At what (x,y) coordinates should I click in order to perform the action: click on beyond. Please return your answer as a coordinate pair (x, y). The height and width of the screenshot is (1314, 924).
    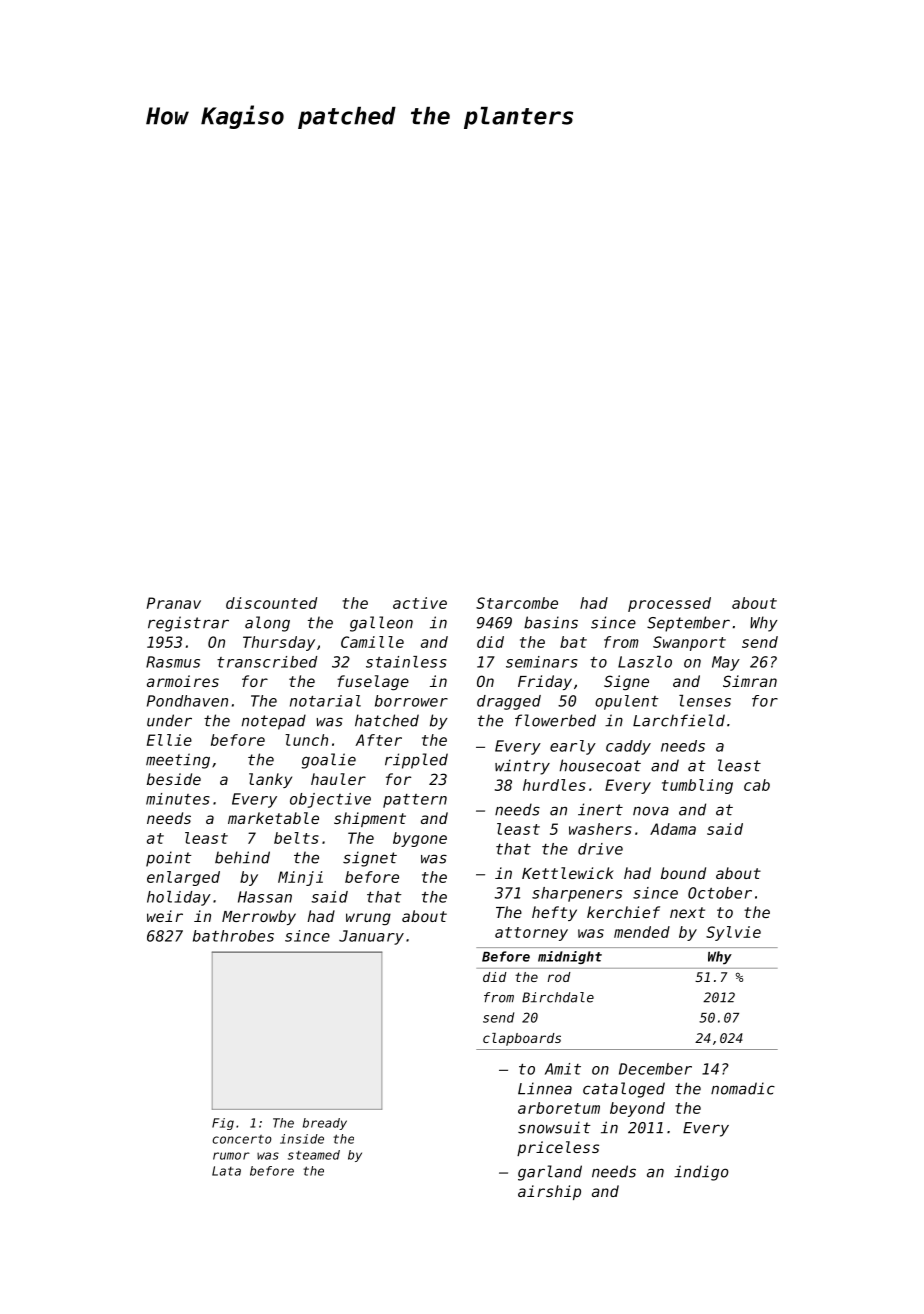
    Looking at the image, I should click on (637, 1109).
